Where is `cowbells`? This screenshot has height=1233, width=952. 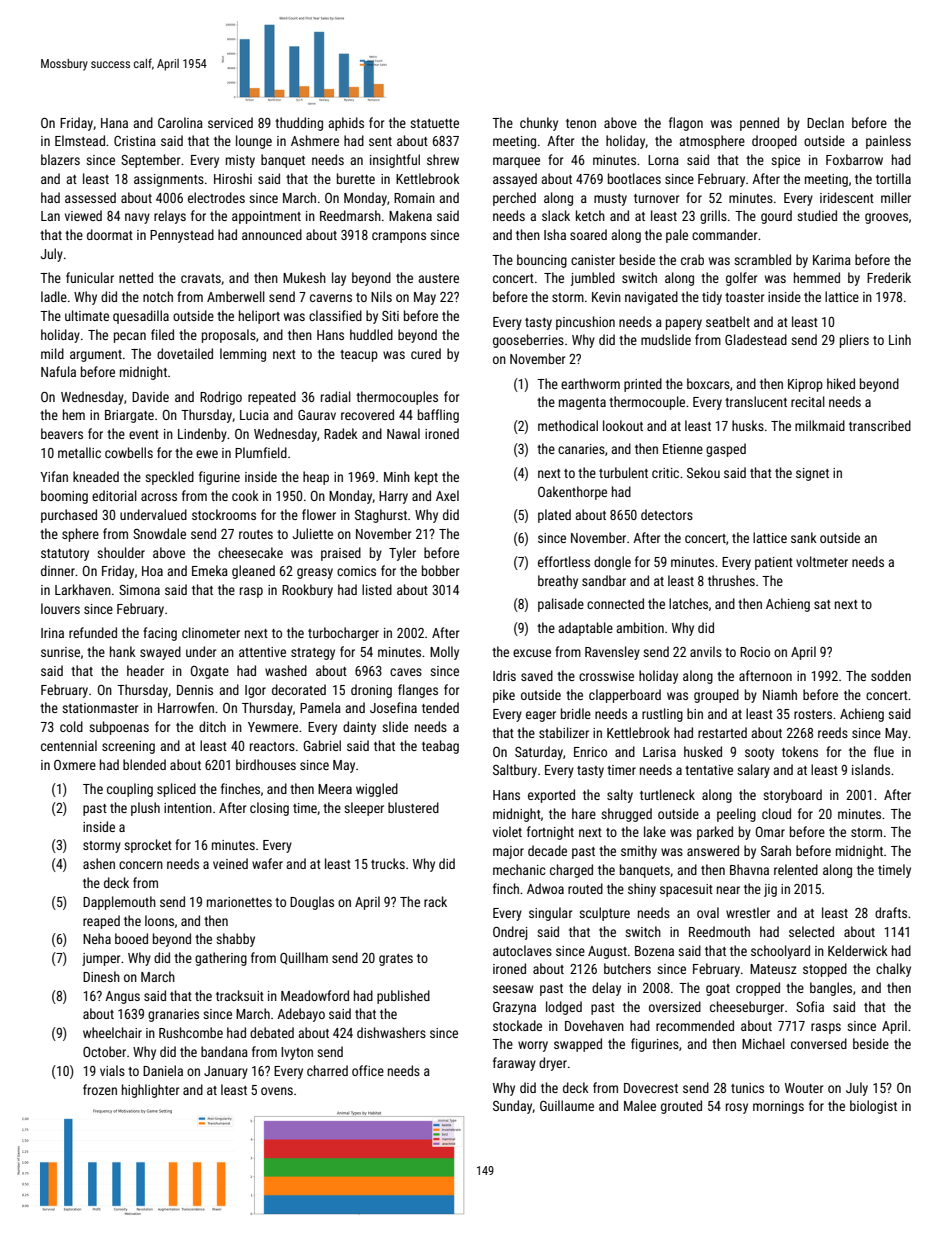 cowbells is located at coordinates (129, 452).
